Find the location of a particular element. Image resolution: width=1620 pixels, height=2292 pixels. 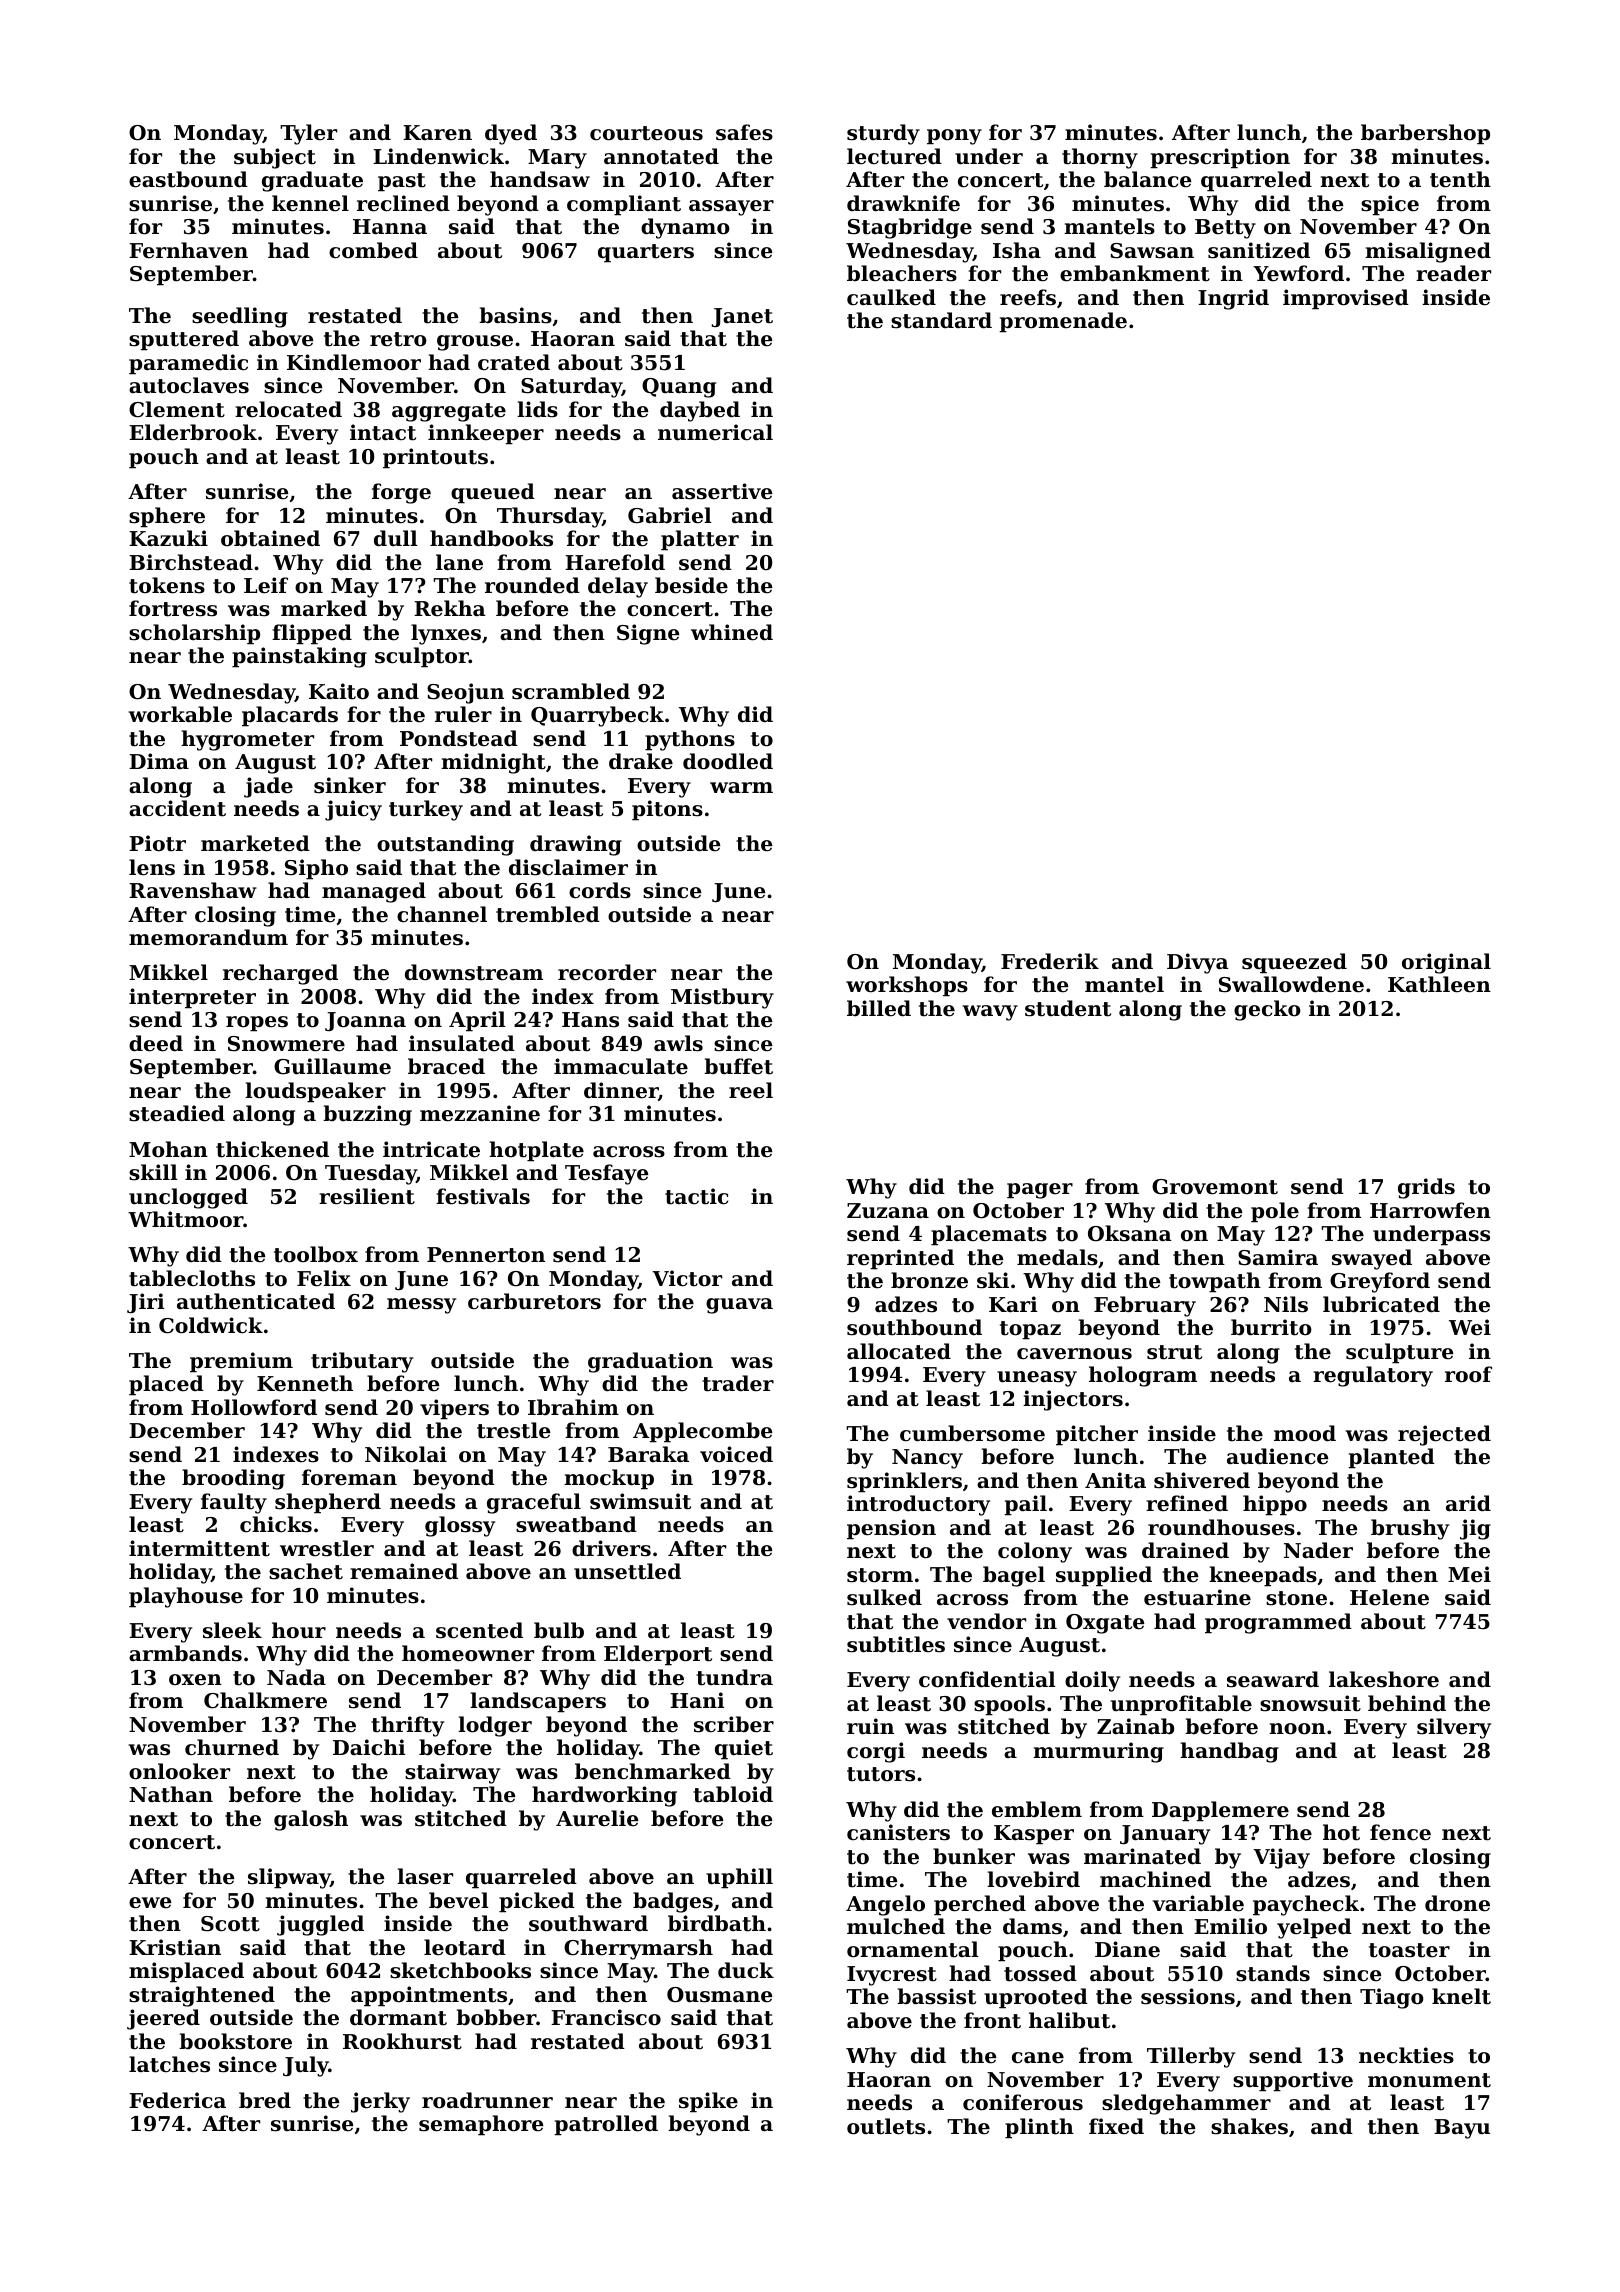

whined is located at coordinates (732, 632).
